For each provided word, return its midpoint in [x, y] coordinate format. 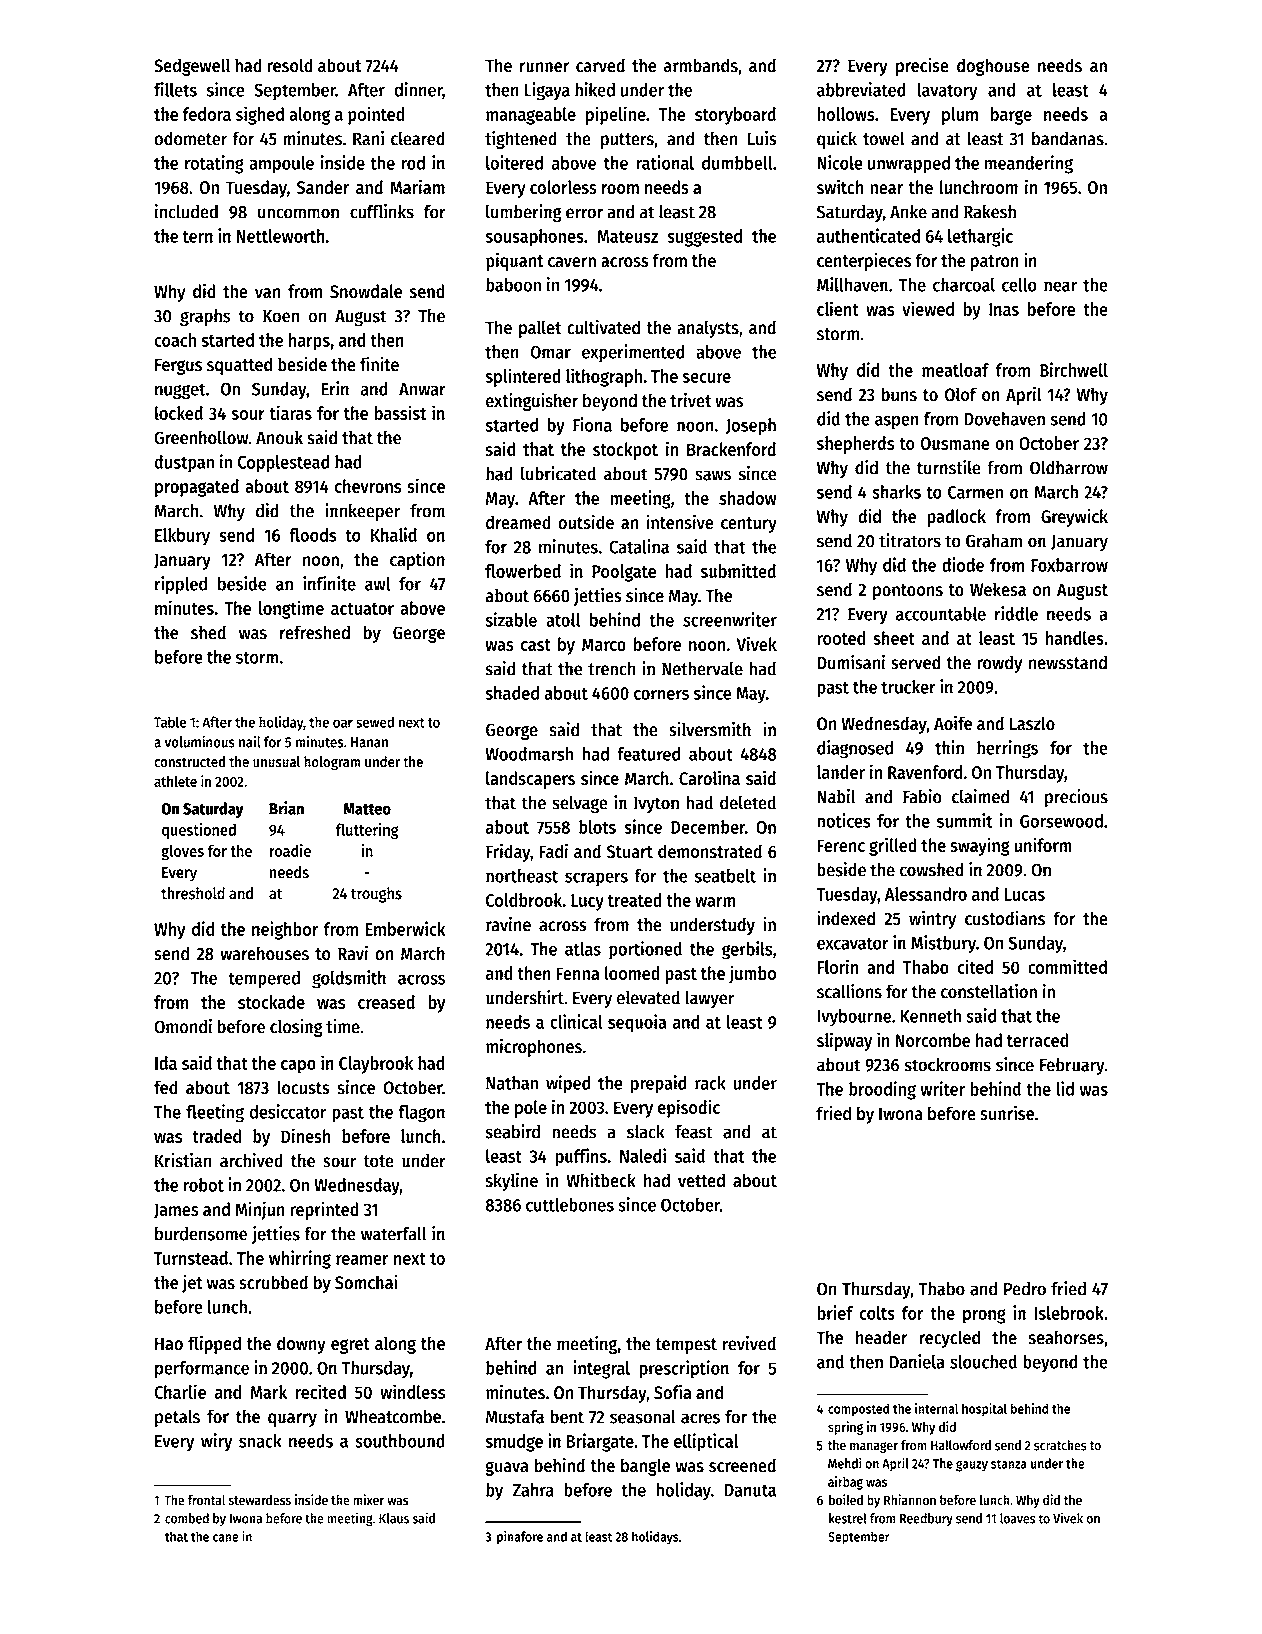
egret [350, 1346]
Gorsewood [1061, 821]
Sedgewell [192, 67]
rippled [181, 585]
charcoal [964, 285]
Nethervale [702, 668]
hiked [595, 89]
